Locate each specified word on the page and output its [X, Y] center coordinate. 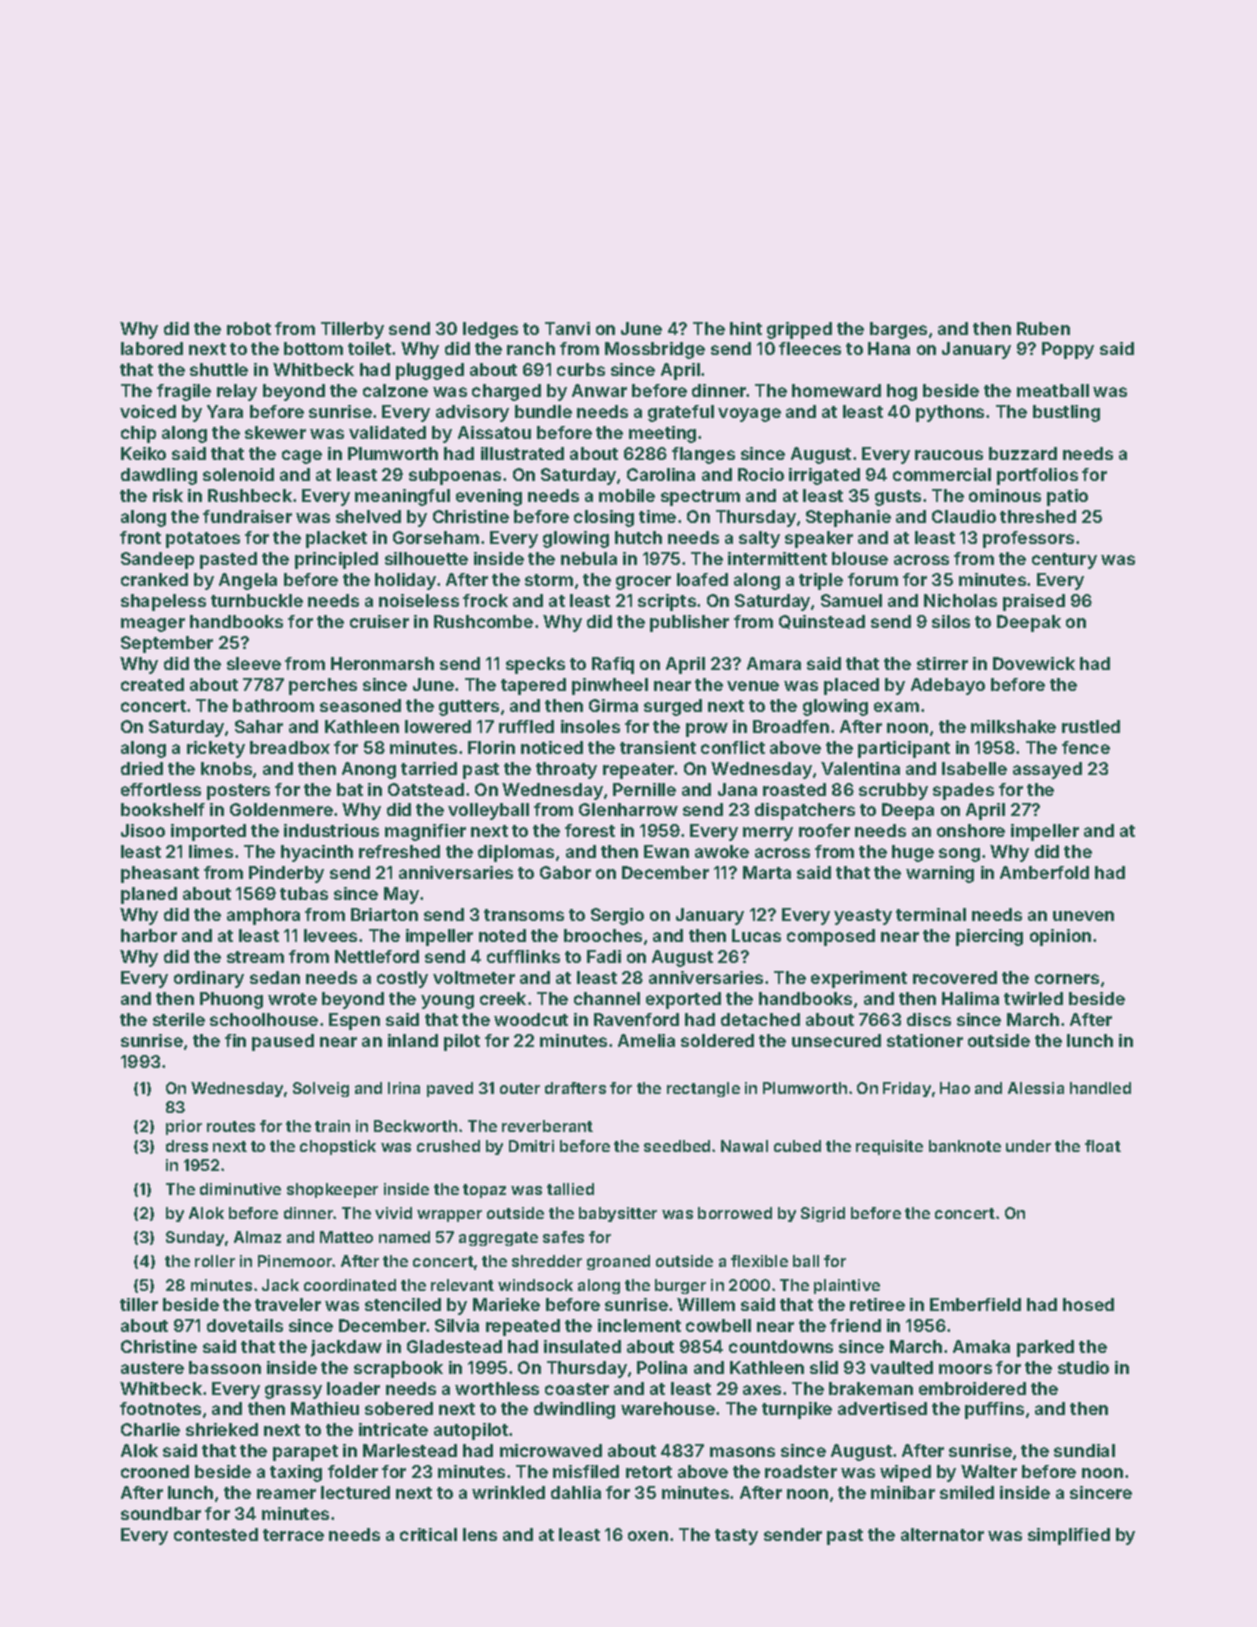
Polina [662, 1367]
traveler [288, 1304]
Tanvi [567, 328]
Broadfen [791, 726]
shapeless [163, 602]
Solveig [321, 1089]
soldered [717, 1040]
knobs [226, 768]
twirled [1033, 998]
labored [152, 348]
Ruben [1043, 328]
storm [549, 580]
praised [1034, 602]
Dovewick [1034, 663]
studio [1083, 1367]
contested [216, 1534]
